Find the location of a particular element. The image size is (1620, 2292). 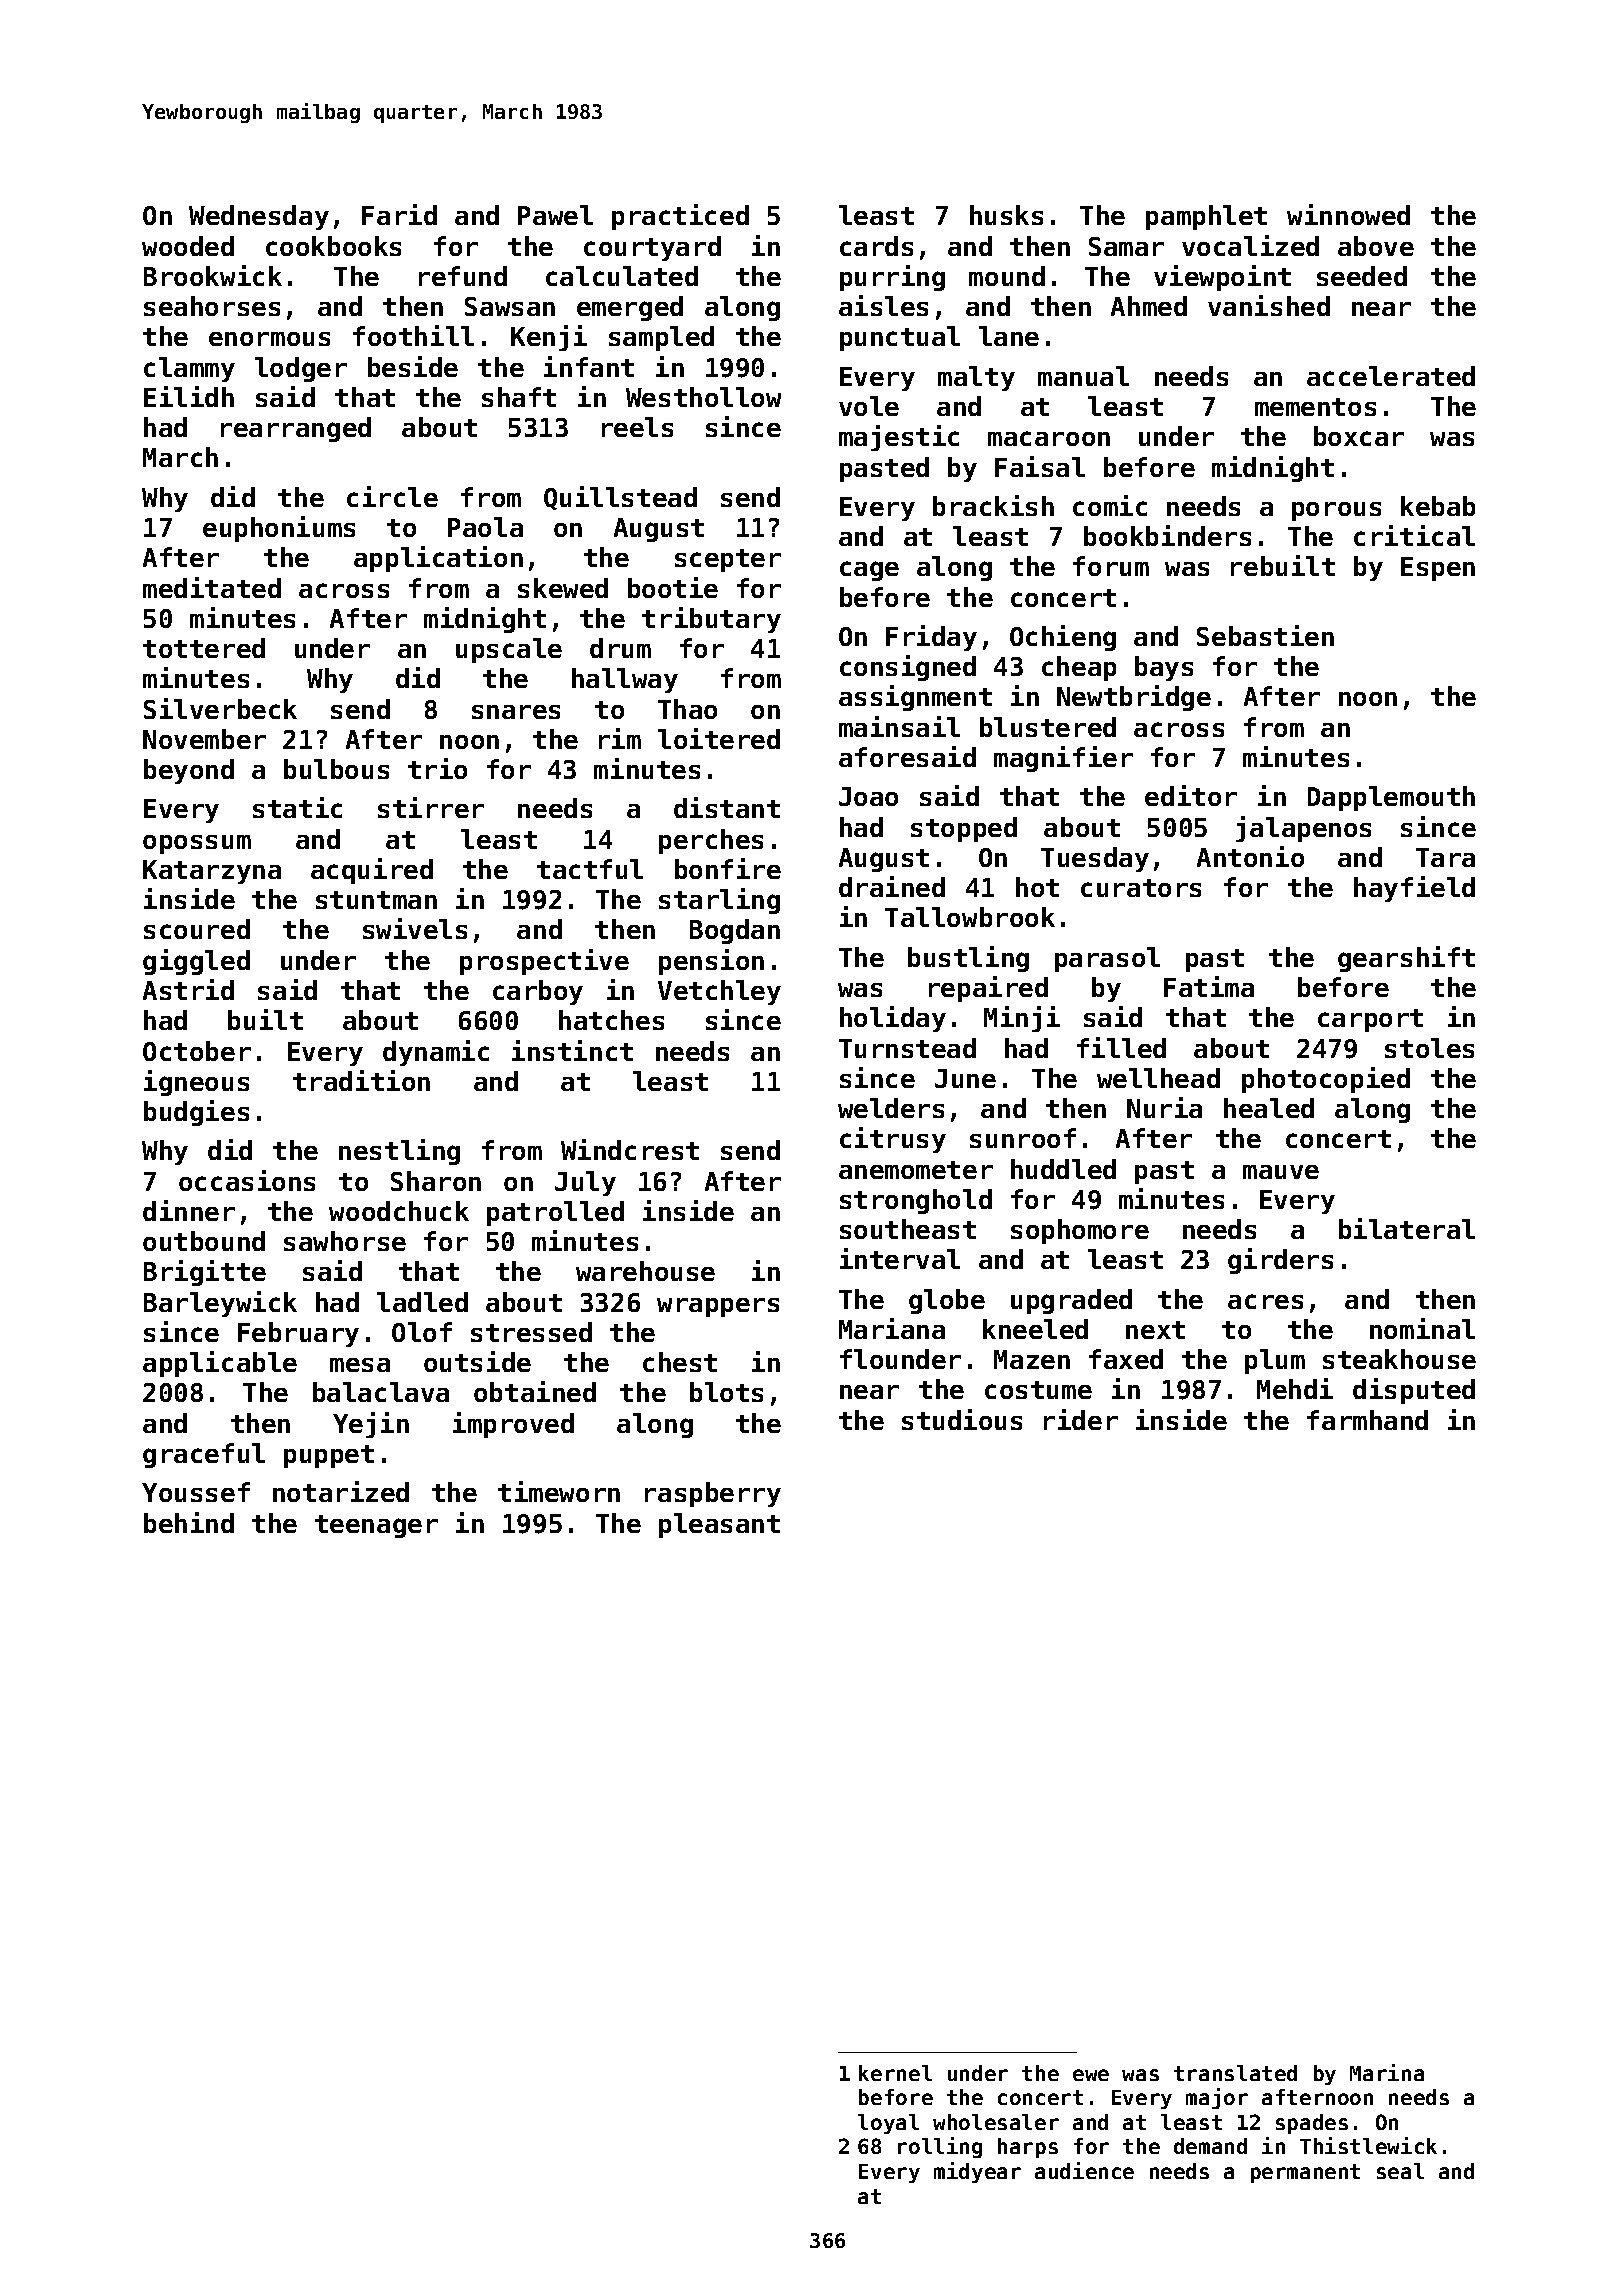

wooded is located at coordinates (188, 246).
